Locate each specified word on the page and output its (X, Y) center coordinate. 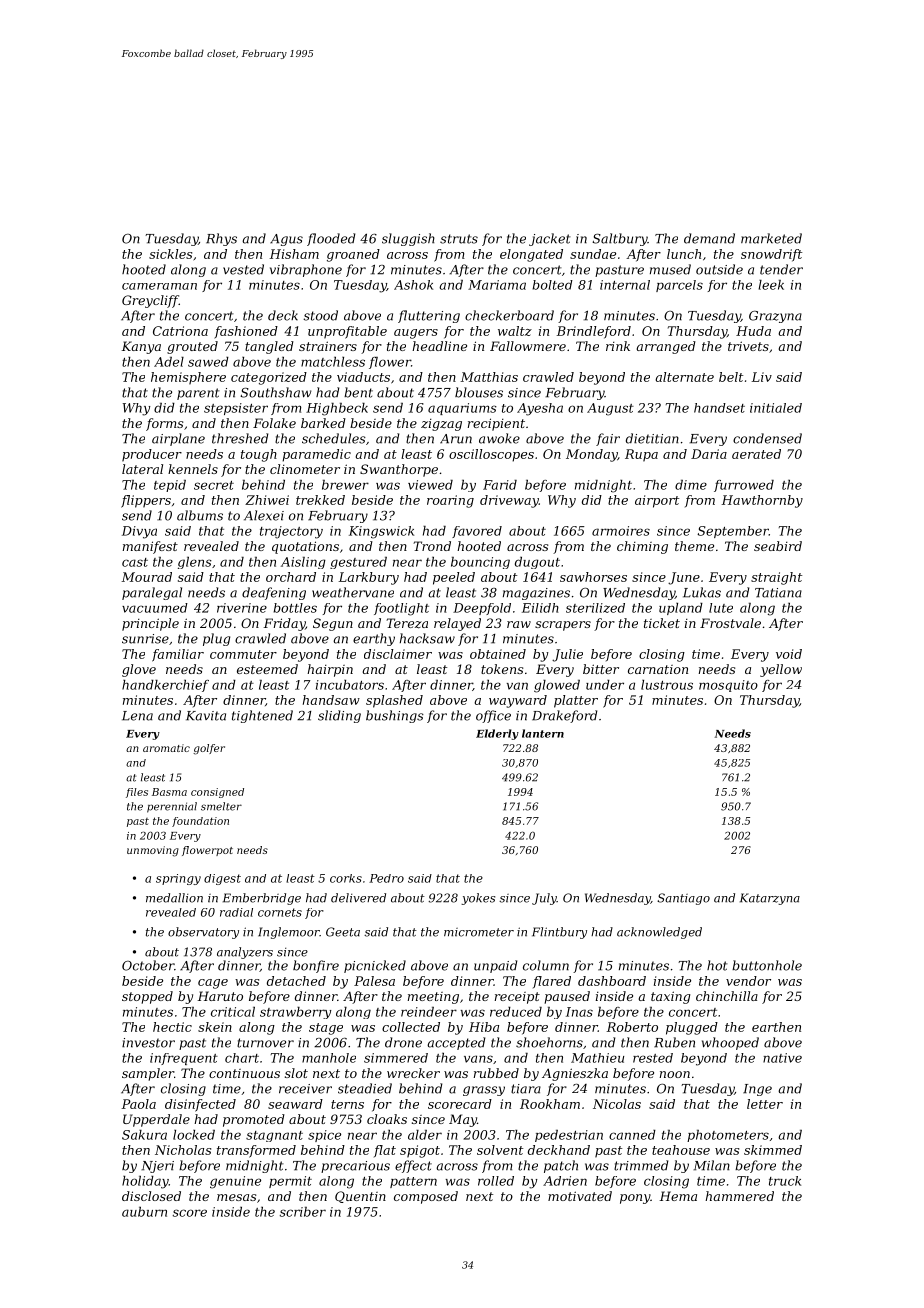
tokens (502, 669)
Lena (137, 716)
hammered (739, 1196)
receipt (517, 998)
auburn (144, 1212)
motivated (580, 1196)
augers (416, 334)
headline (439, 346)
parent (198, 394)
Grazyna (775, 317)
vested (243, 269)
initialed (776, 408)
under (605, 685)
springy (178, 879)
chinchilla (727, 996)
